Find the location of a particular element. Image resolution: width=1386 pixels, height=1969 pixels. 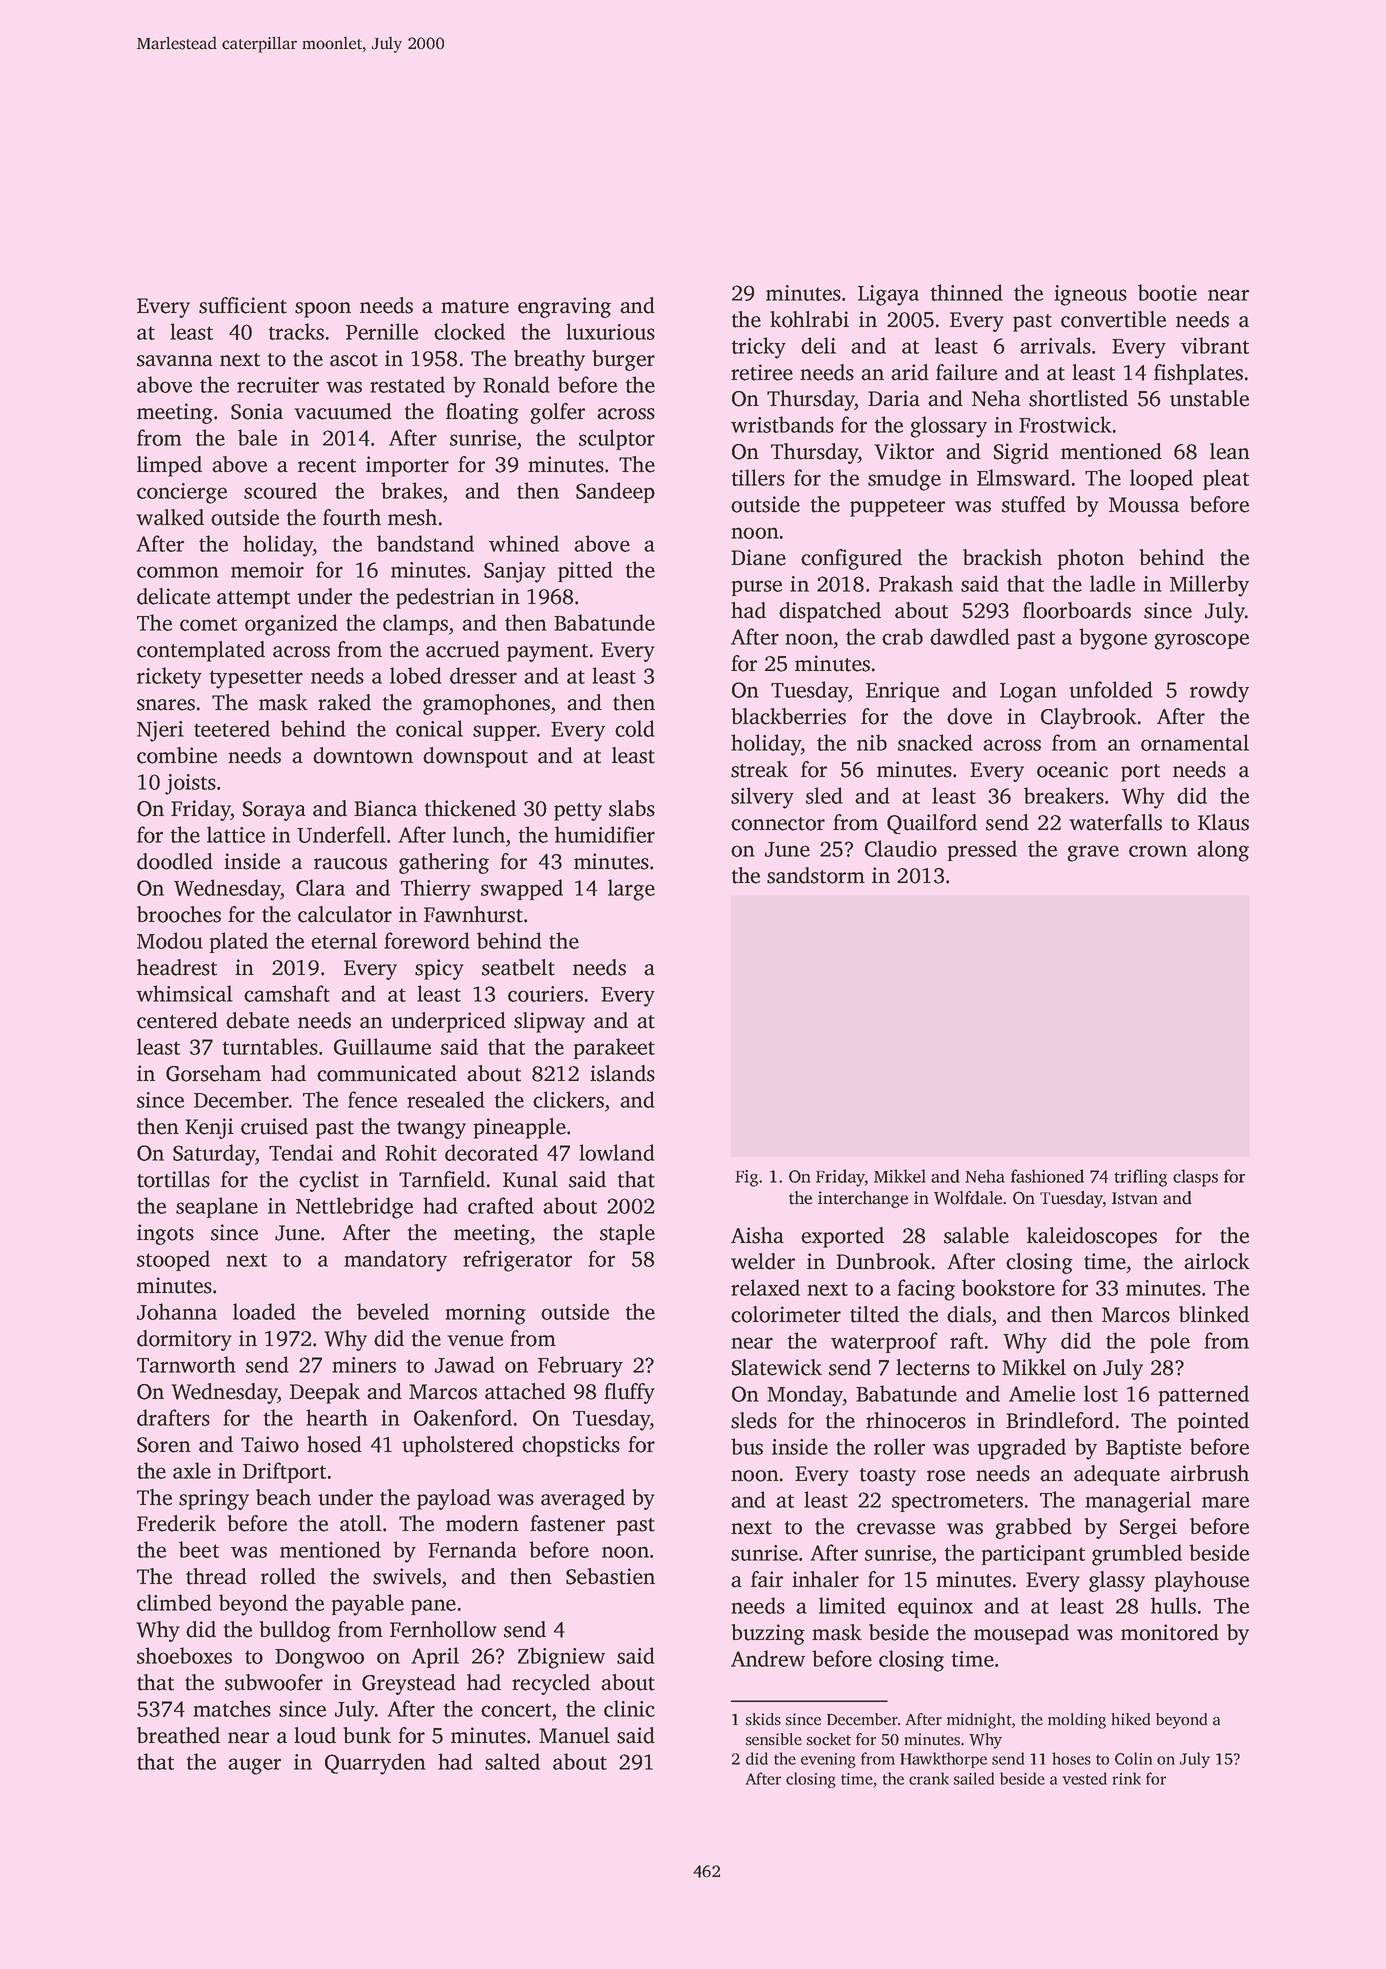

staple is located at coordinates (627, 1234).
